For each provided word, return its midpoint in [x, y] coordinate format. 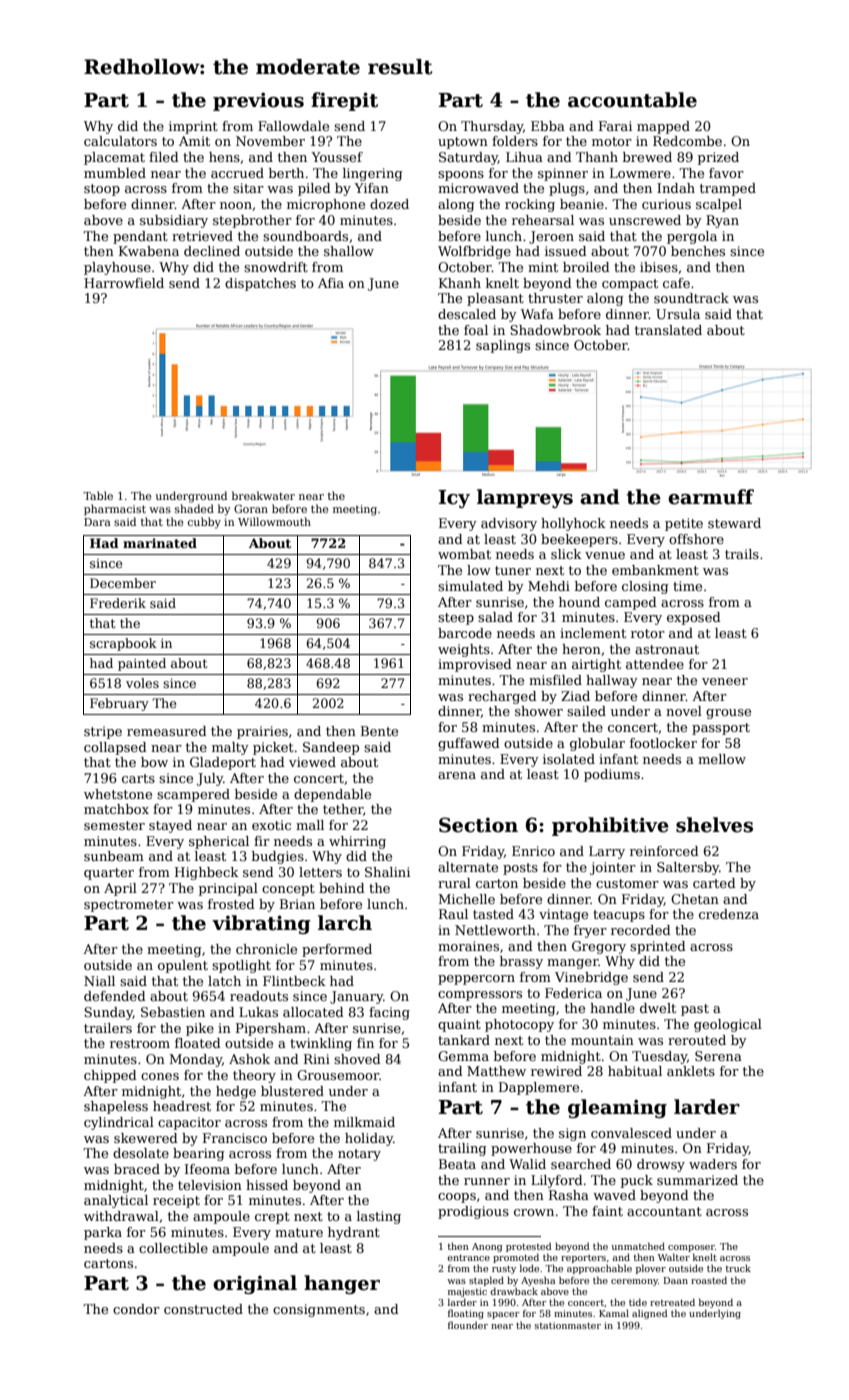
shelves [714, 825]
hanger [342, 1284]
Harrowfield [124, 283]
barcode [465, 633]
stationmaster [568, 1325]
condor [136, 1309]
